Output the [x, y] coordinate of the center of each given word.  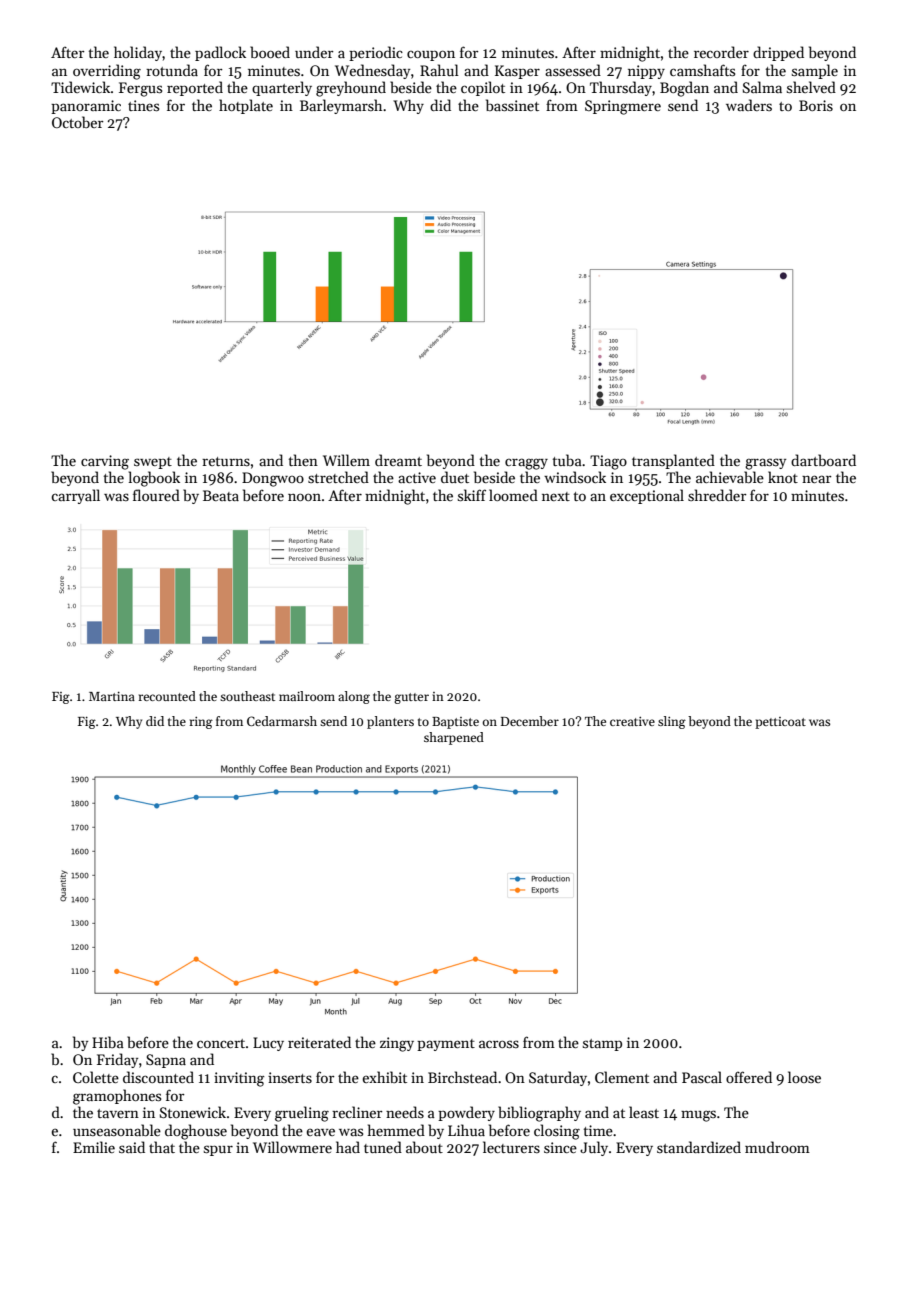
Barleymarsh [341, 106]
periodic [376, 53]
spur [218, 1150]
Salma [762, 87]
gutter [411, 698]
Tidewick [81, 87]
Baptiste [455, 723]
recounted [167, 696]
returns [226, 461]
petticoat [780, 723]
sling [672, 722]
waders [749, 105]
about [424, 1147]
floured [156, 495]
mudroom [777, 1147]
